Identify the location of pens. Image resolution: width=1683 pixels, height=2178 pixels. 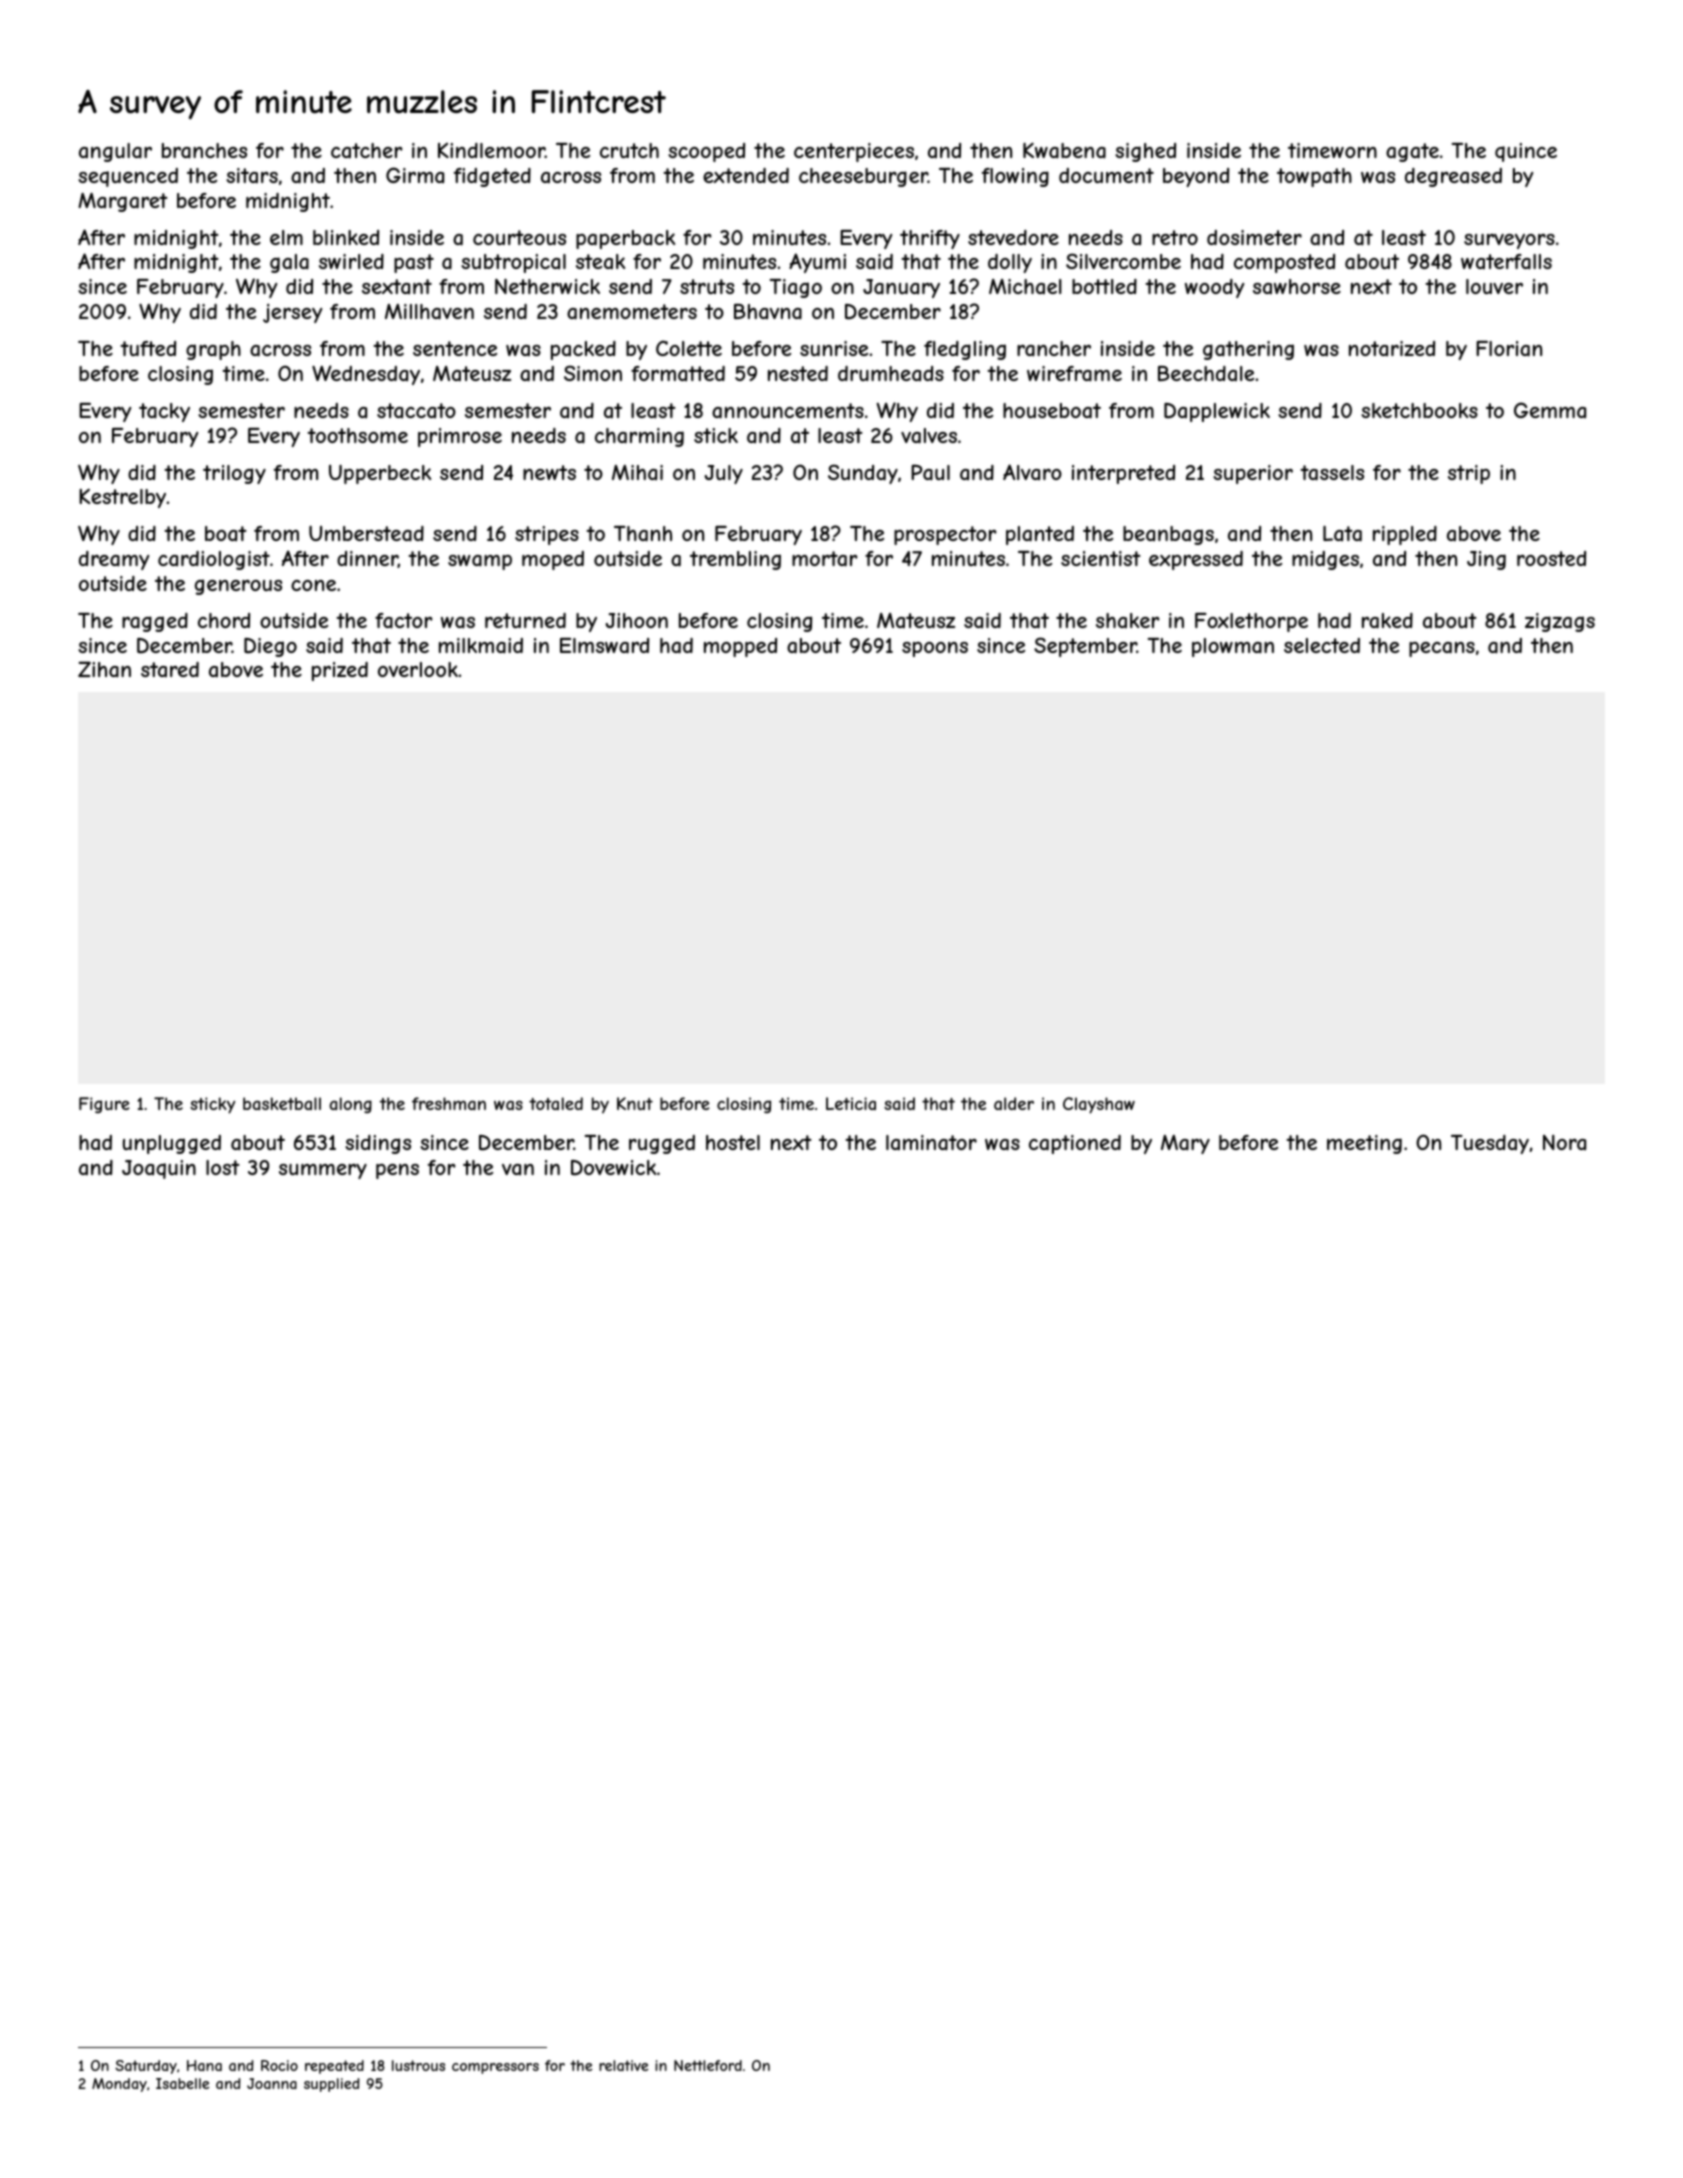
(397, 1171).
